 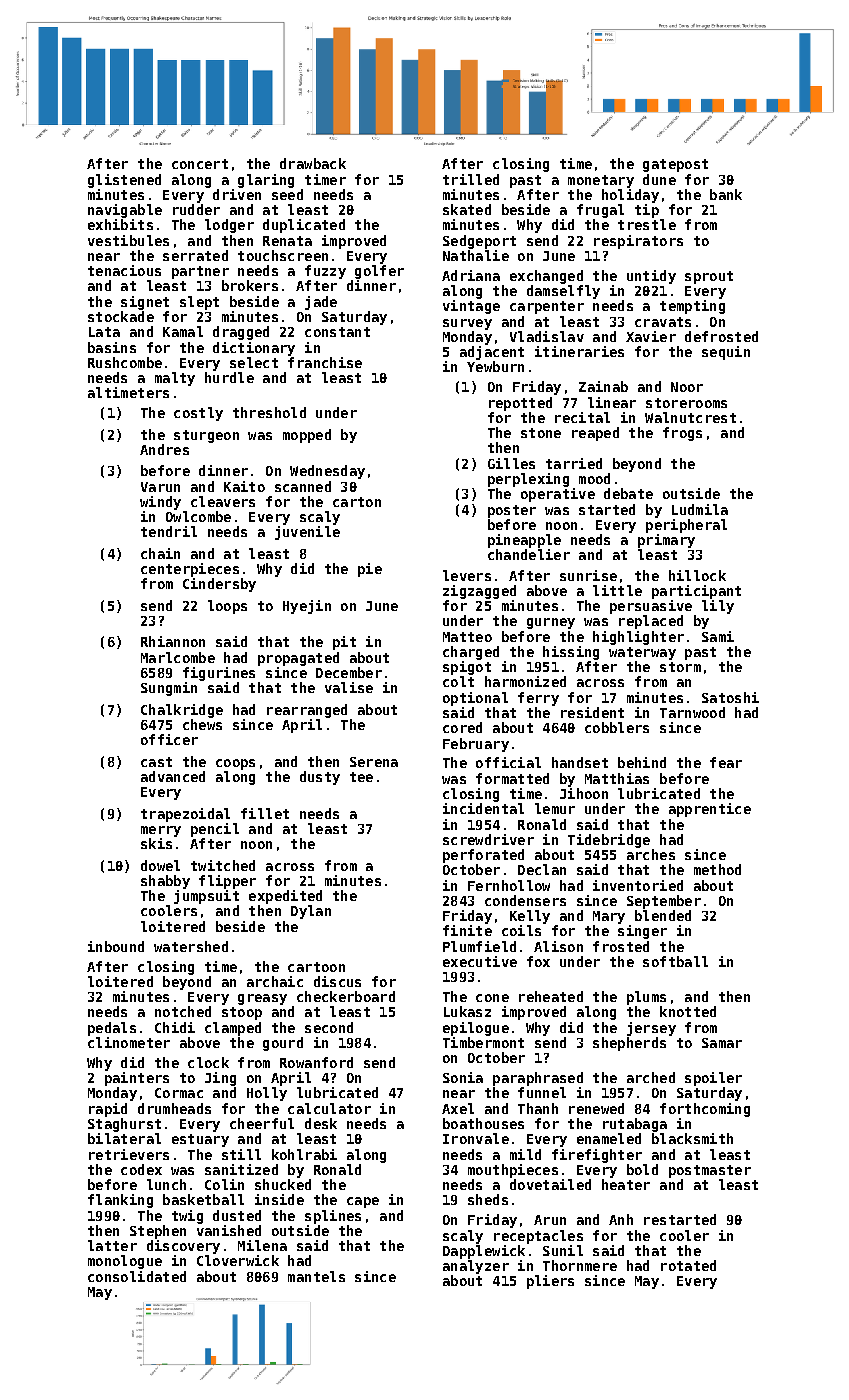 I want to click on carton, so click(x=357, y=502).
